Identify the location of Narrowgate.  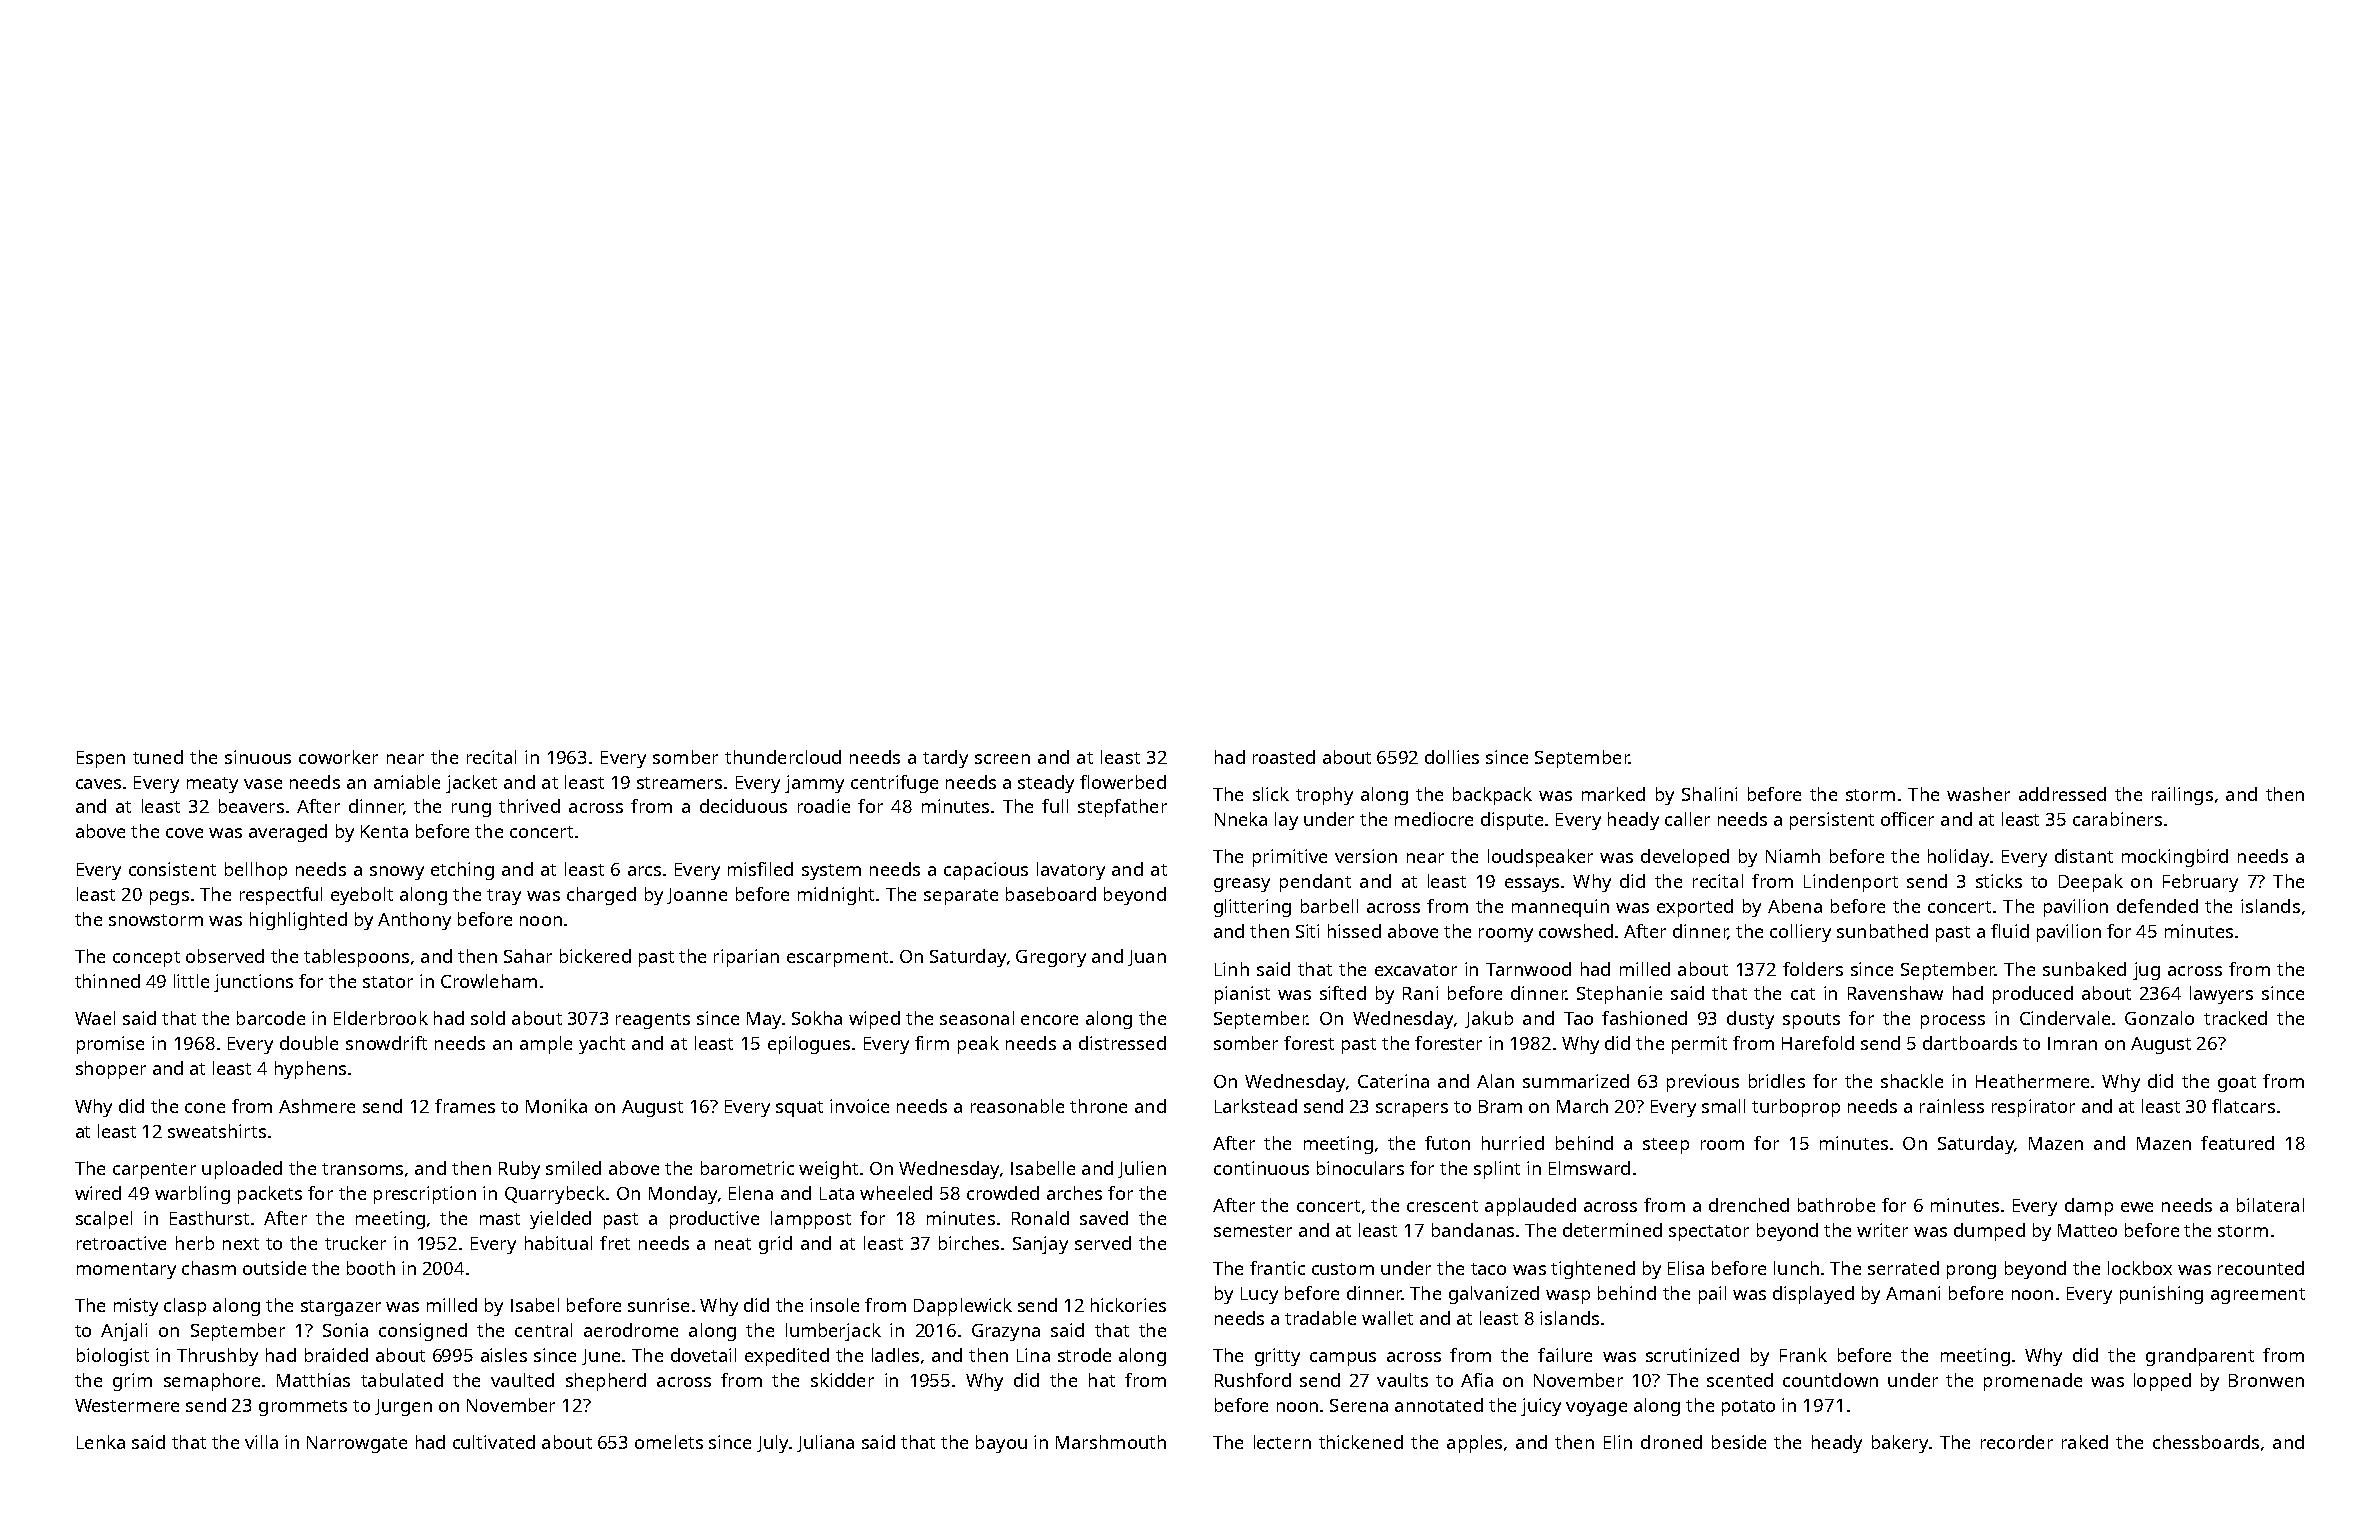
(357, 1444).
